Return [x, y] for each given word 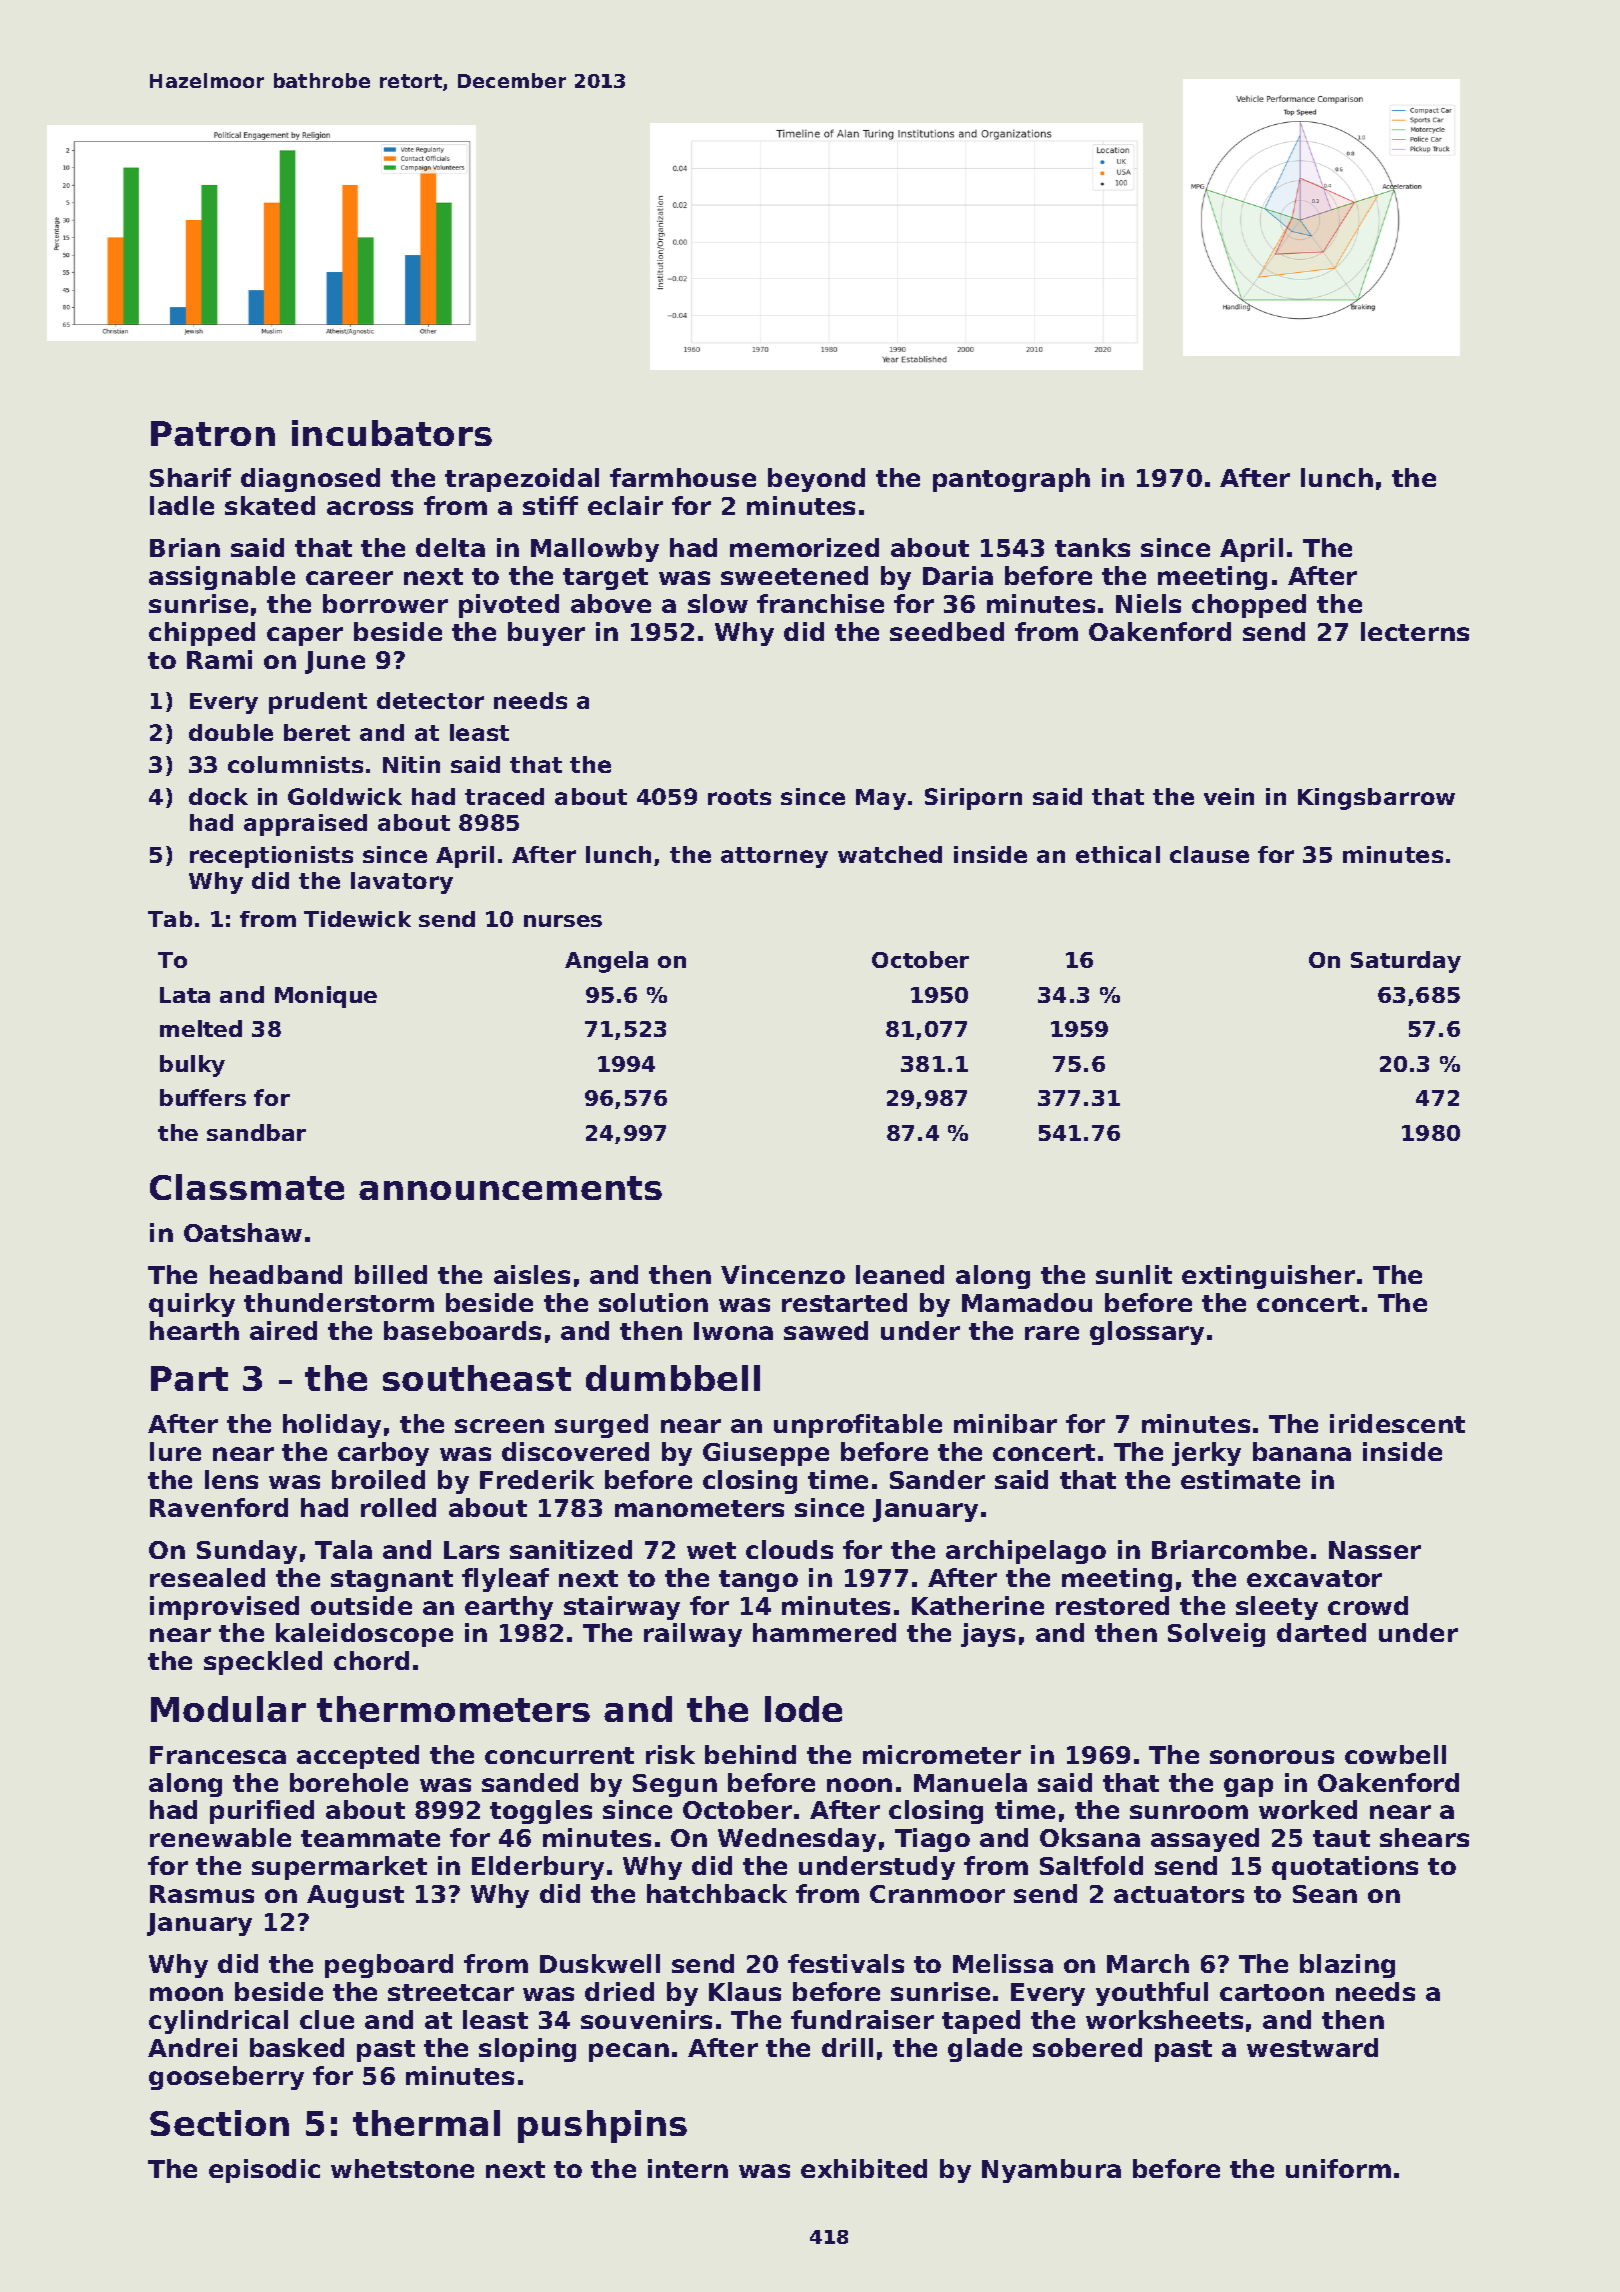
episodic [264, 2171]
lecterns [1415, 631]
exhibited [864, 2168]
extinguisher [1268, 1277]
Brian [185, 547]
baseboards [462, 1330]
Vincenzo [783, 1274]
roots [739, 797]
